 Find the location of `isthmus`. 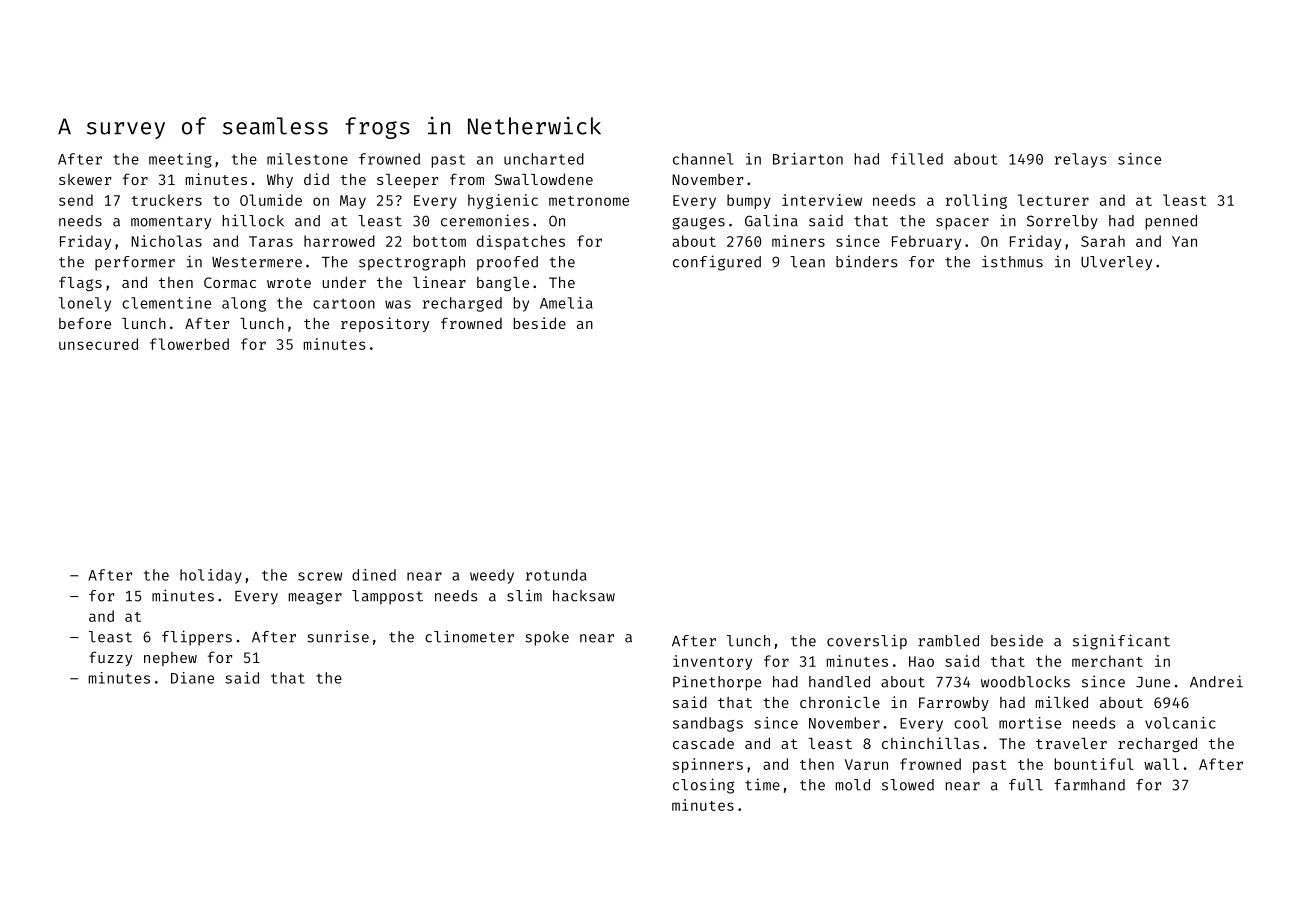

isthmus is located at coordinates (1012, 261).
